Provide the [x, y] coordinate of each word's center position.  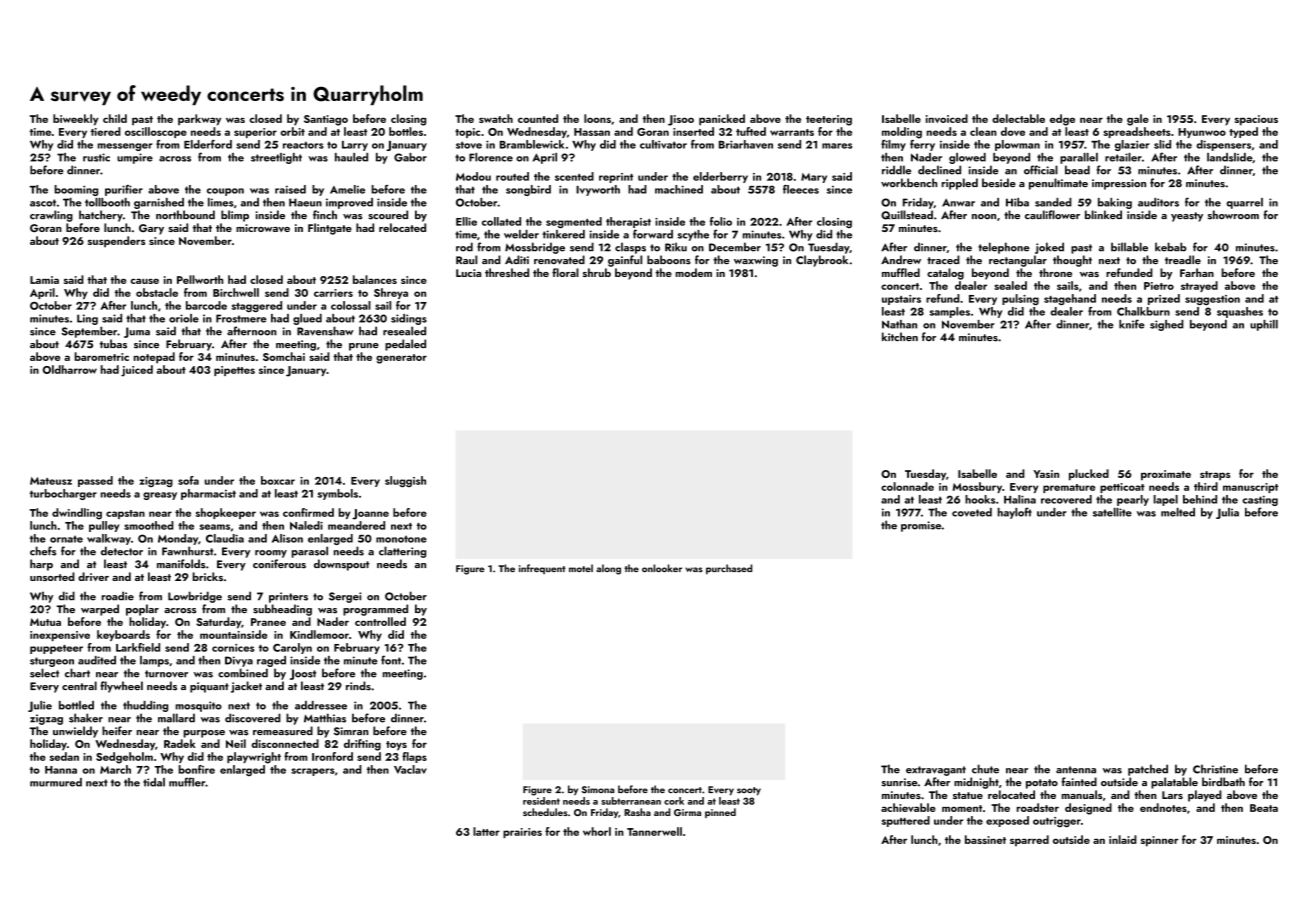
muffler [187, 782]
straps [1215, 476]
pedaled [405, 345]
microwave [263, 228]
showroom [1233, 215]
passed [95, 481]
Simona [598, 790]
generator [401, 359]
